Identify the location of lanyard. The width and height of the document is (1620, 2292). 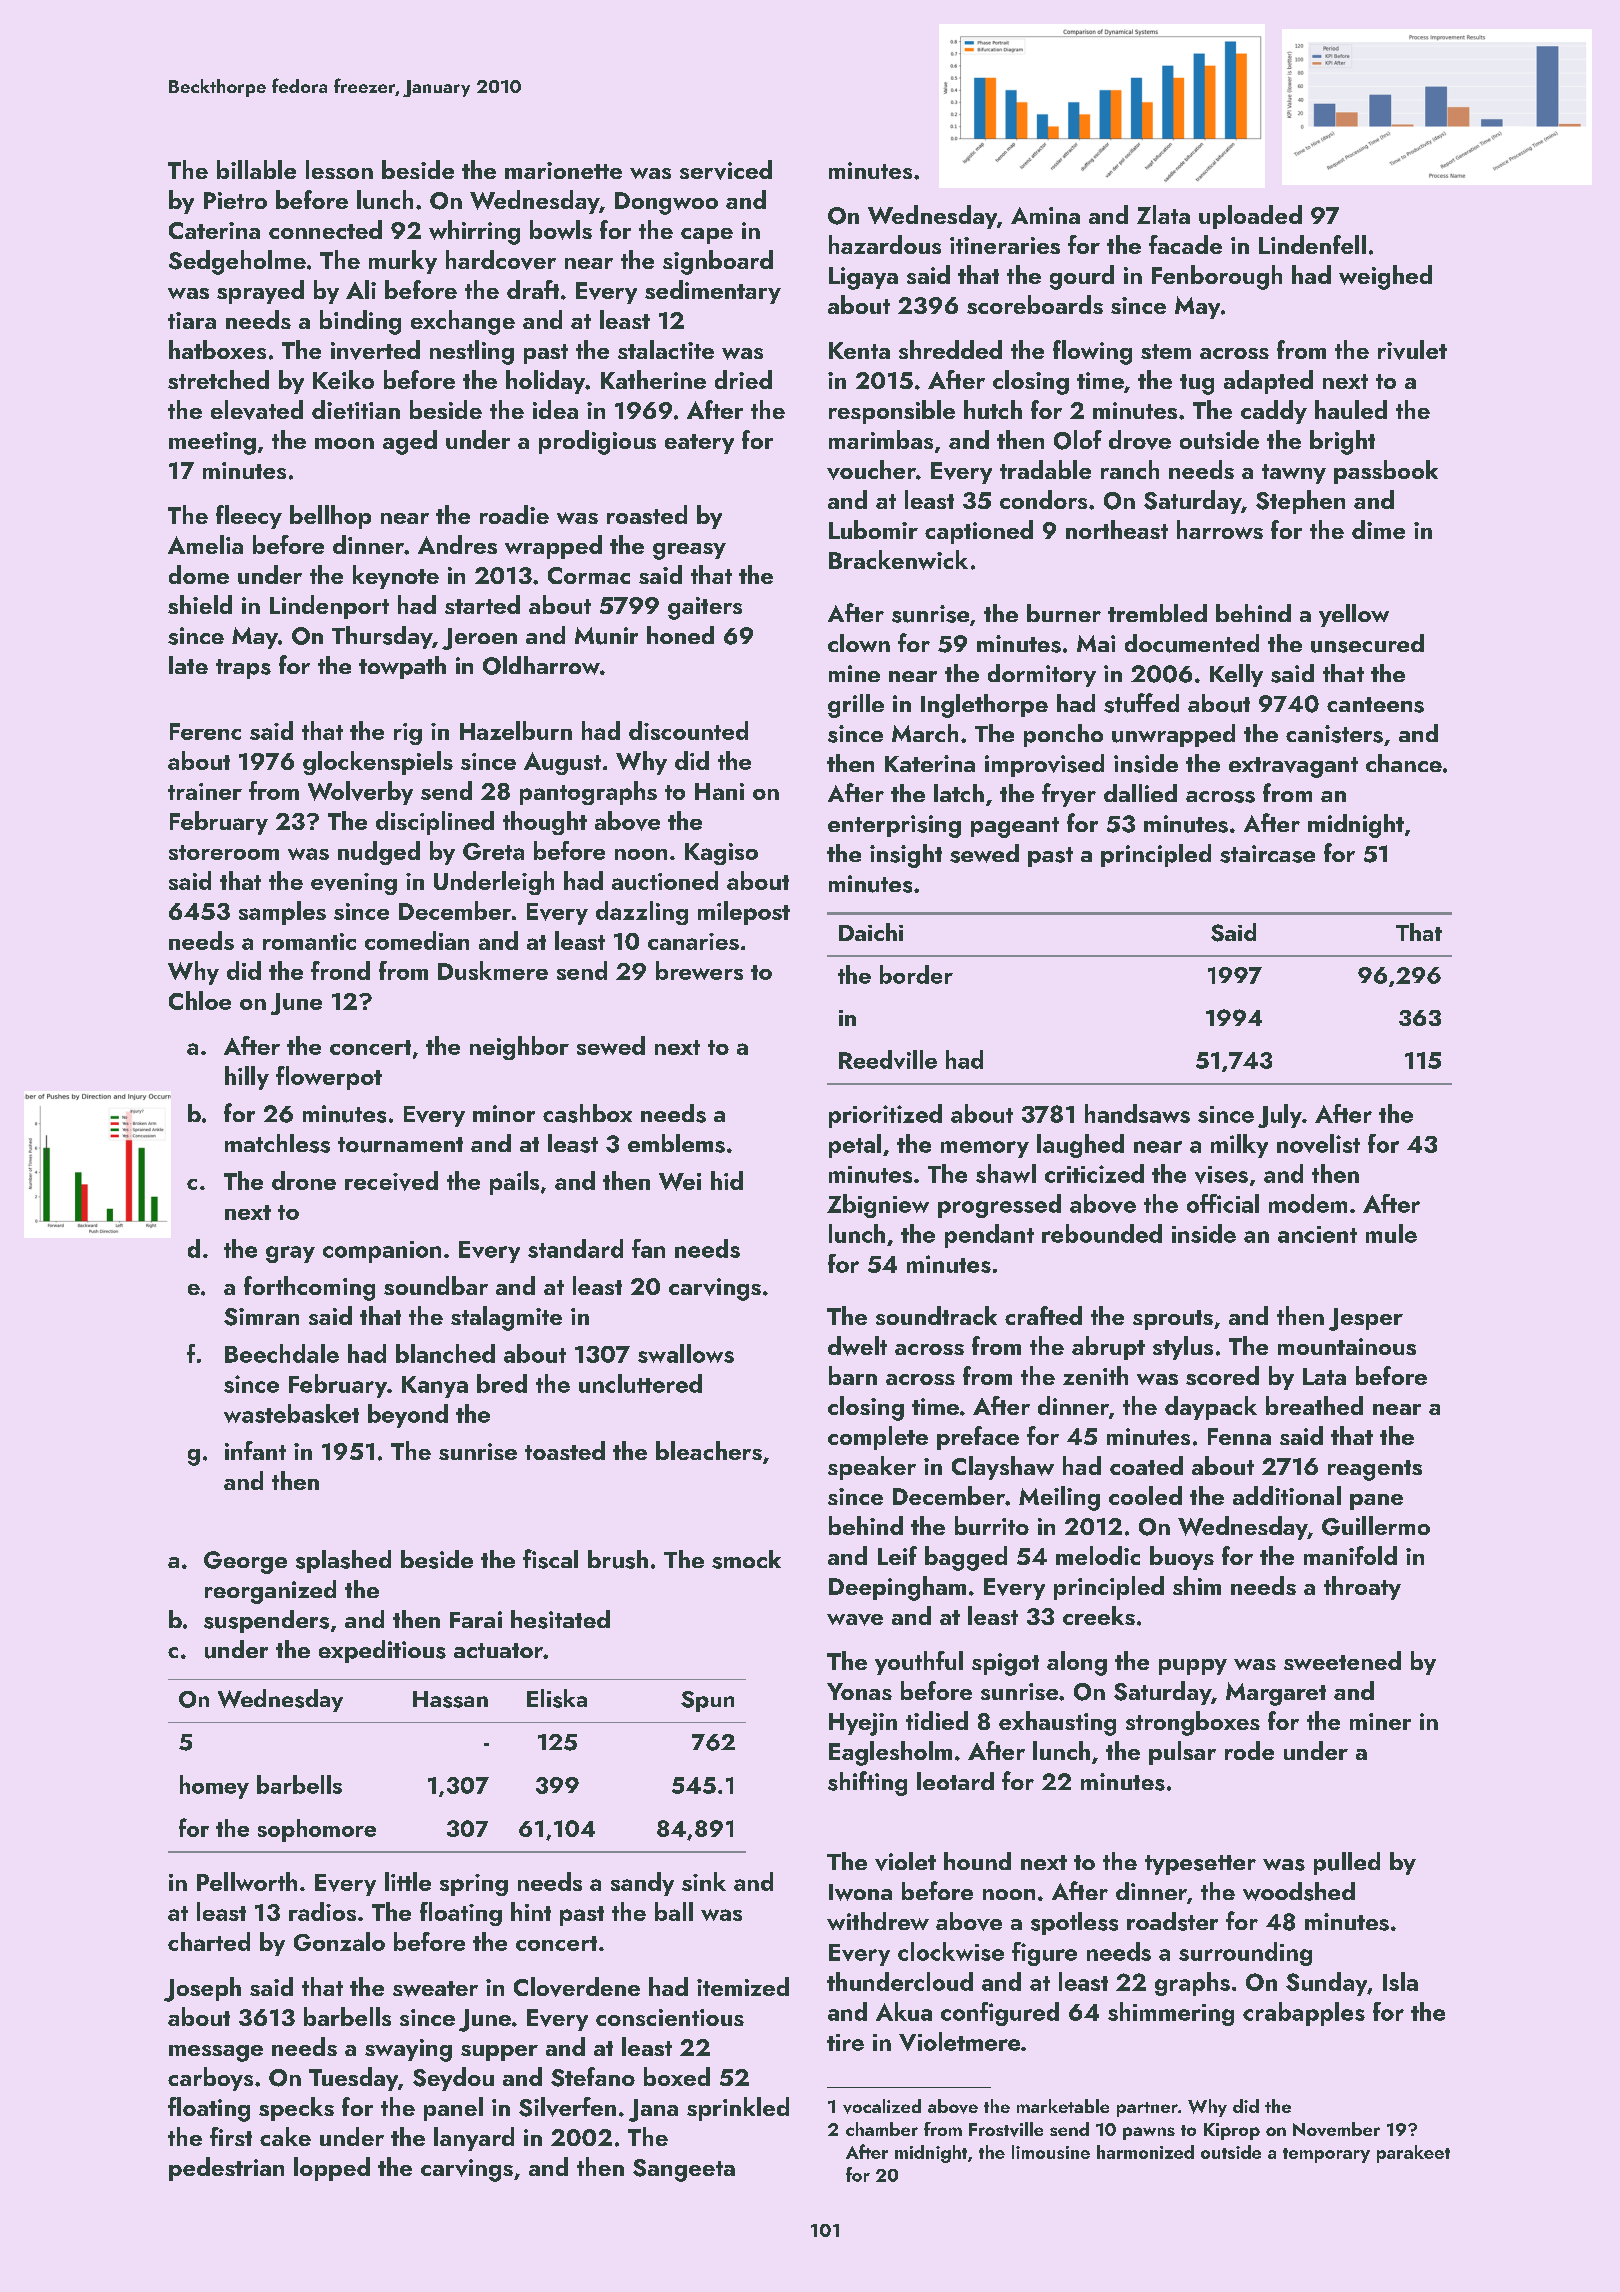
(474, 2139).
